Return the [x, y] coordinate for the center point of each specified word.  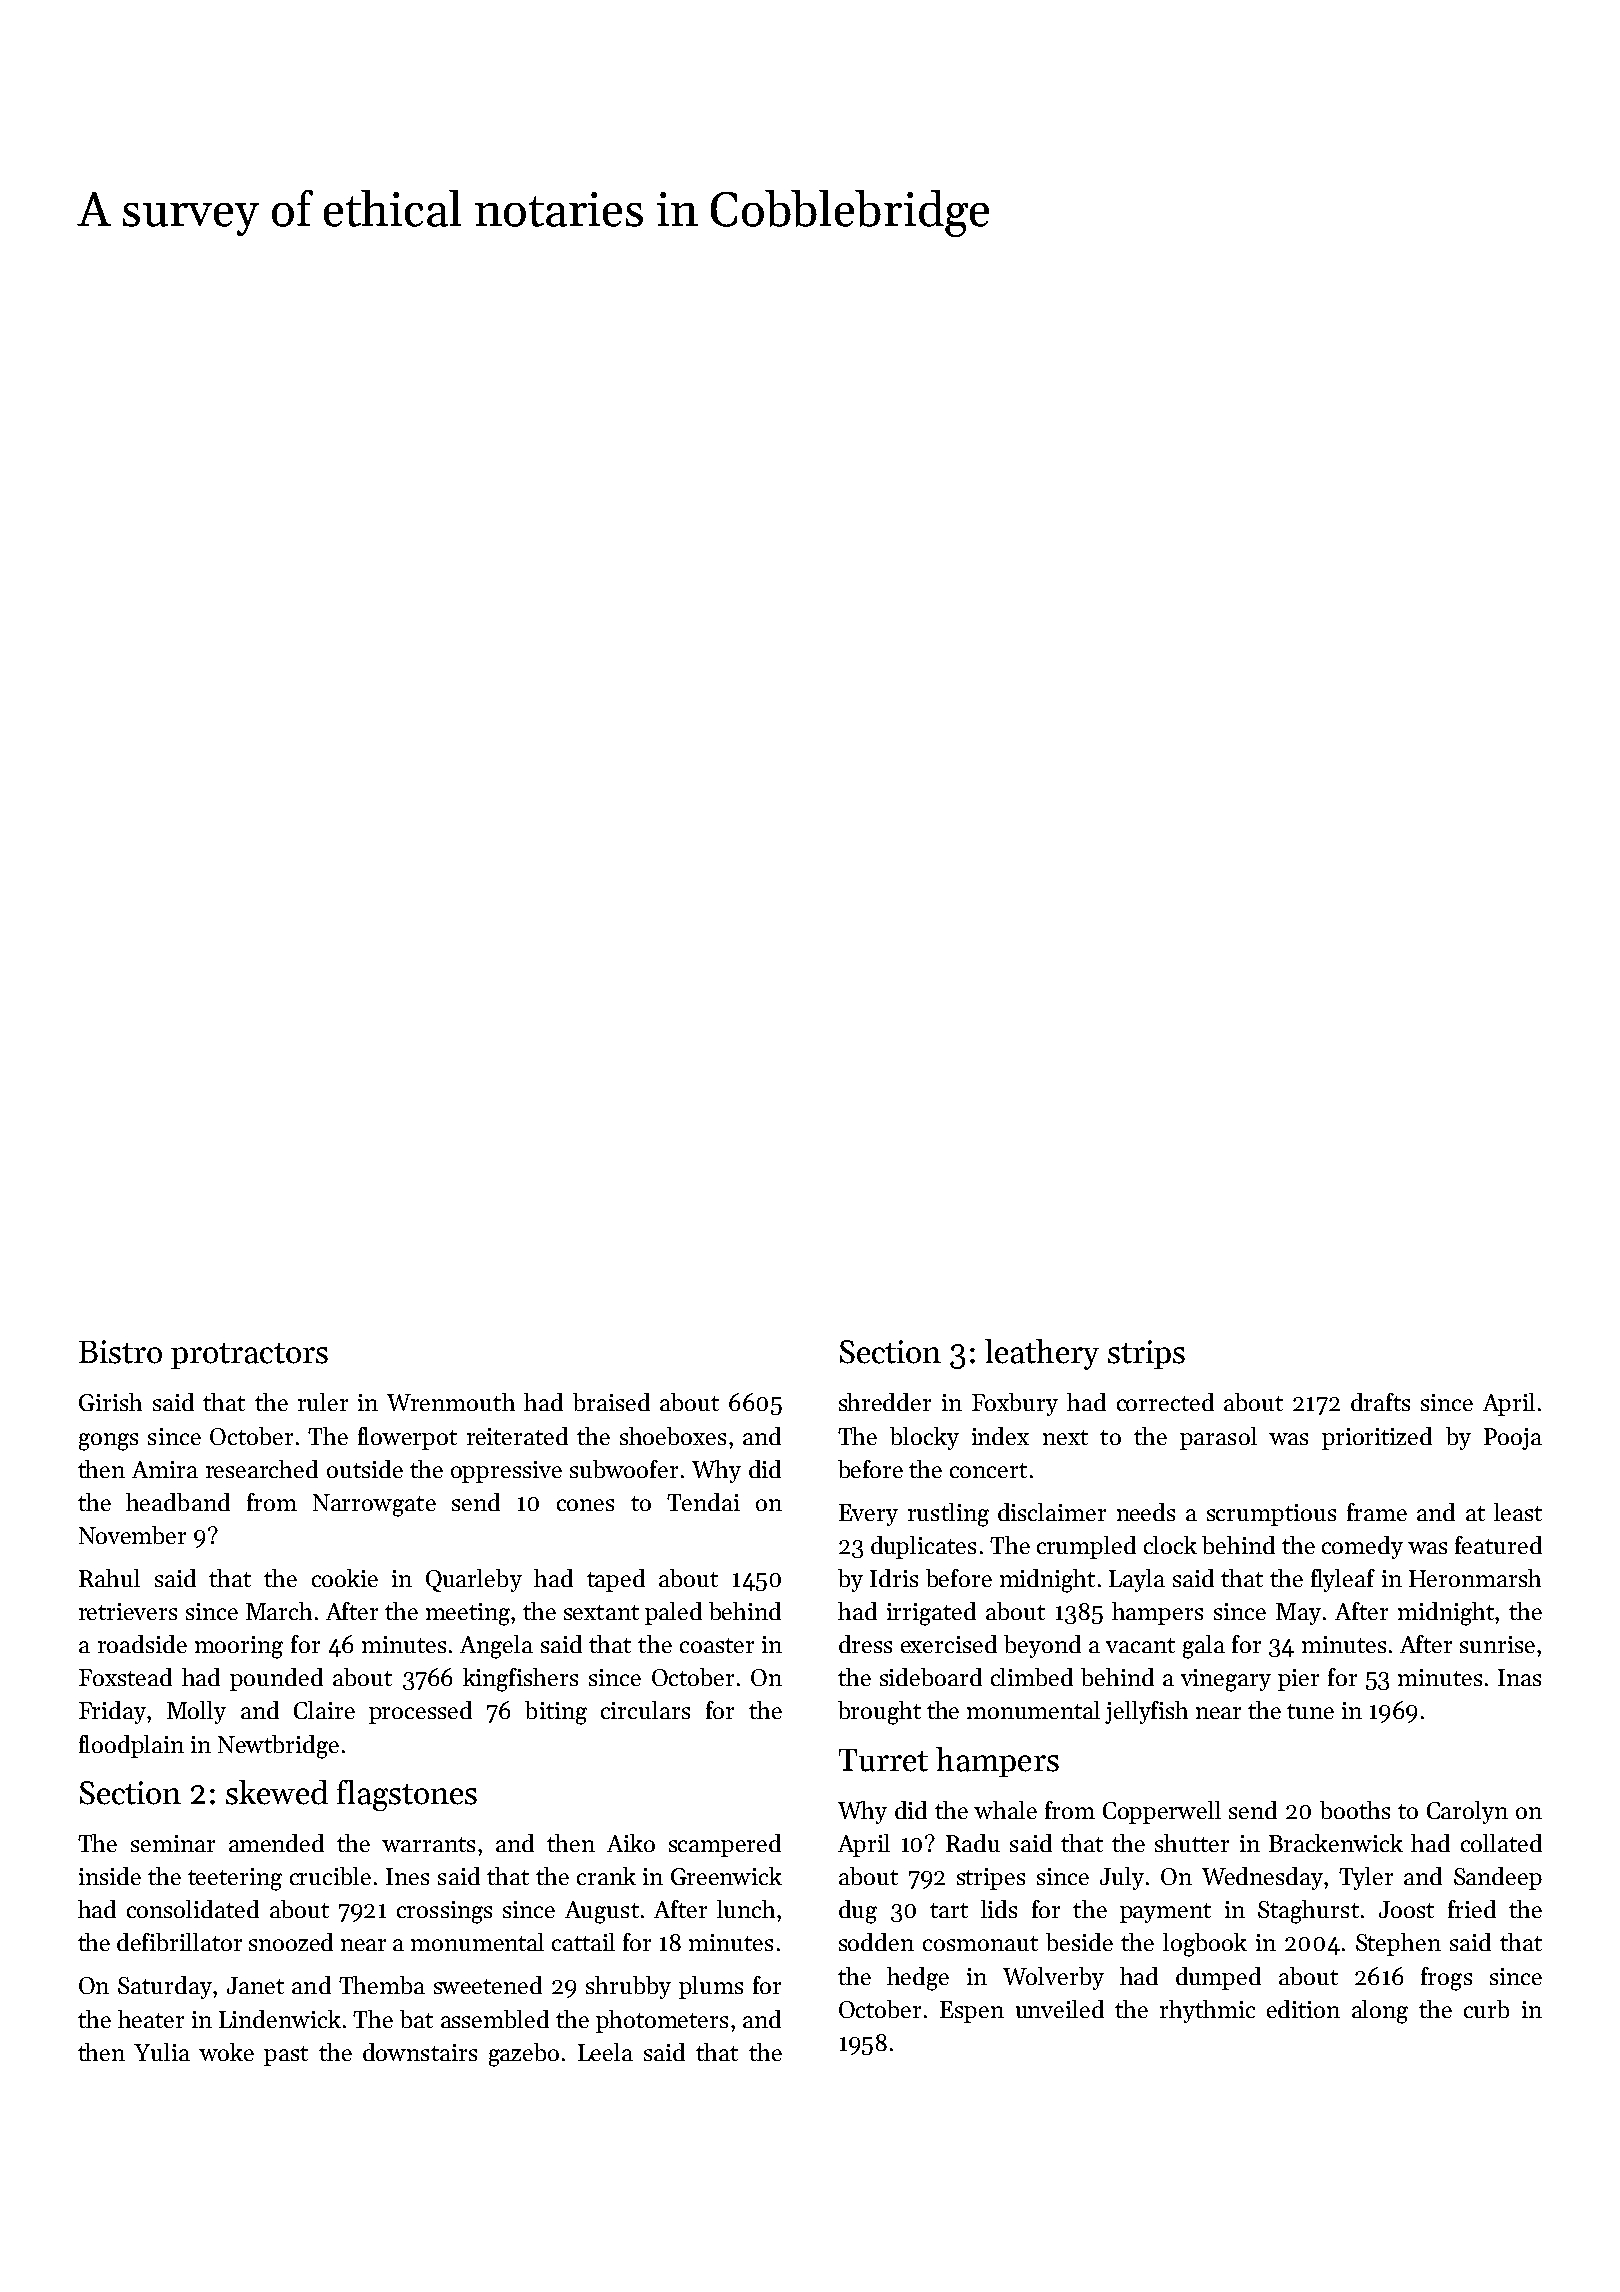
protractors [249, 1356]
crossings [444, 1912]
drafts [1380, 1402]
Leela [605, 2052]
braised [611, 1402]
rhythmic [1207, 2011]
